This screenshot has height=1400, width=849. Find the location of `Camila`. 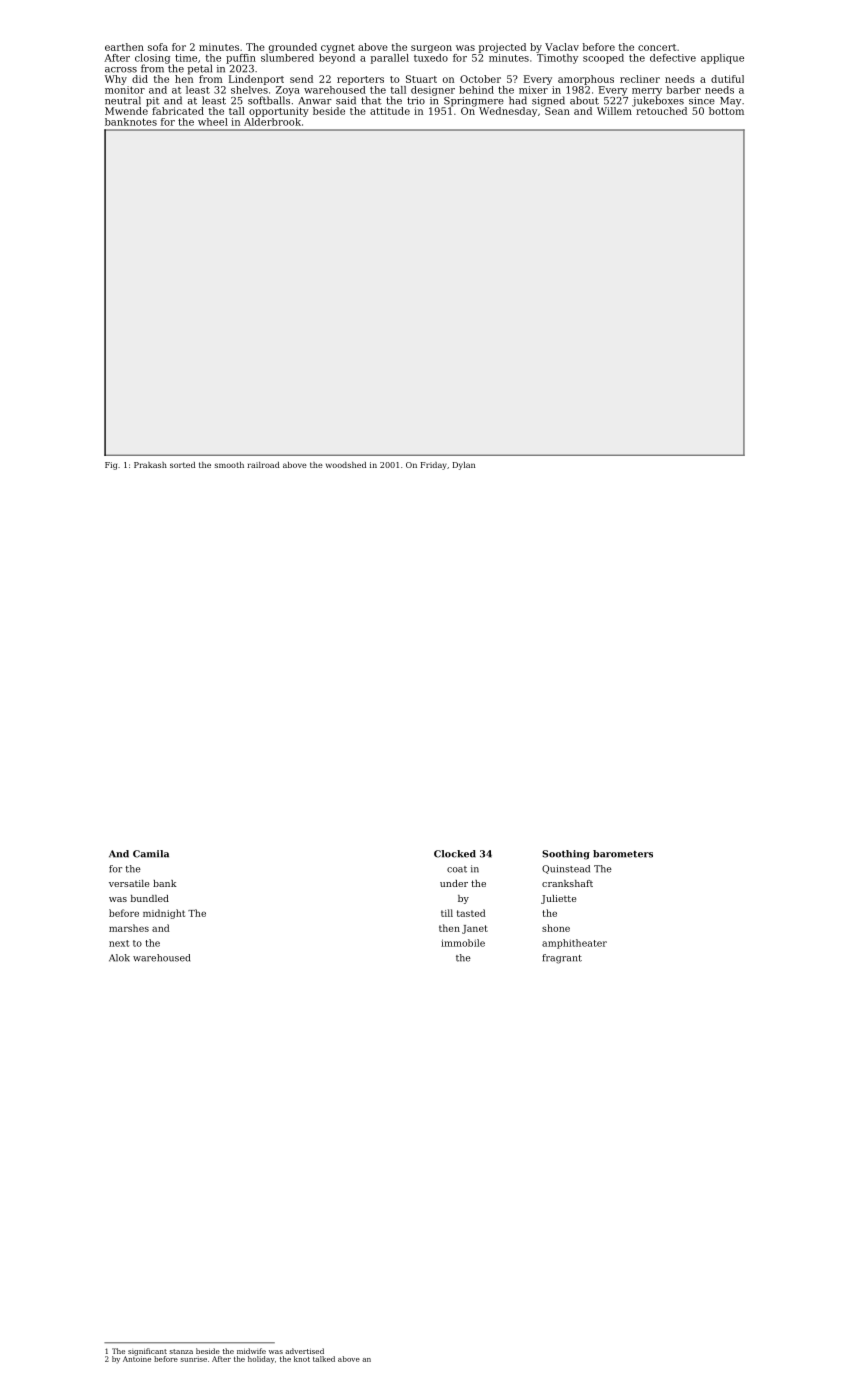

Camila is located at coordinates (151, 854).
